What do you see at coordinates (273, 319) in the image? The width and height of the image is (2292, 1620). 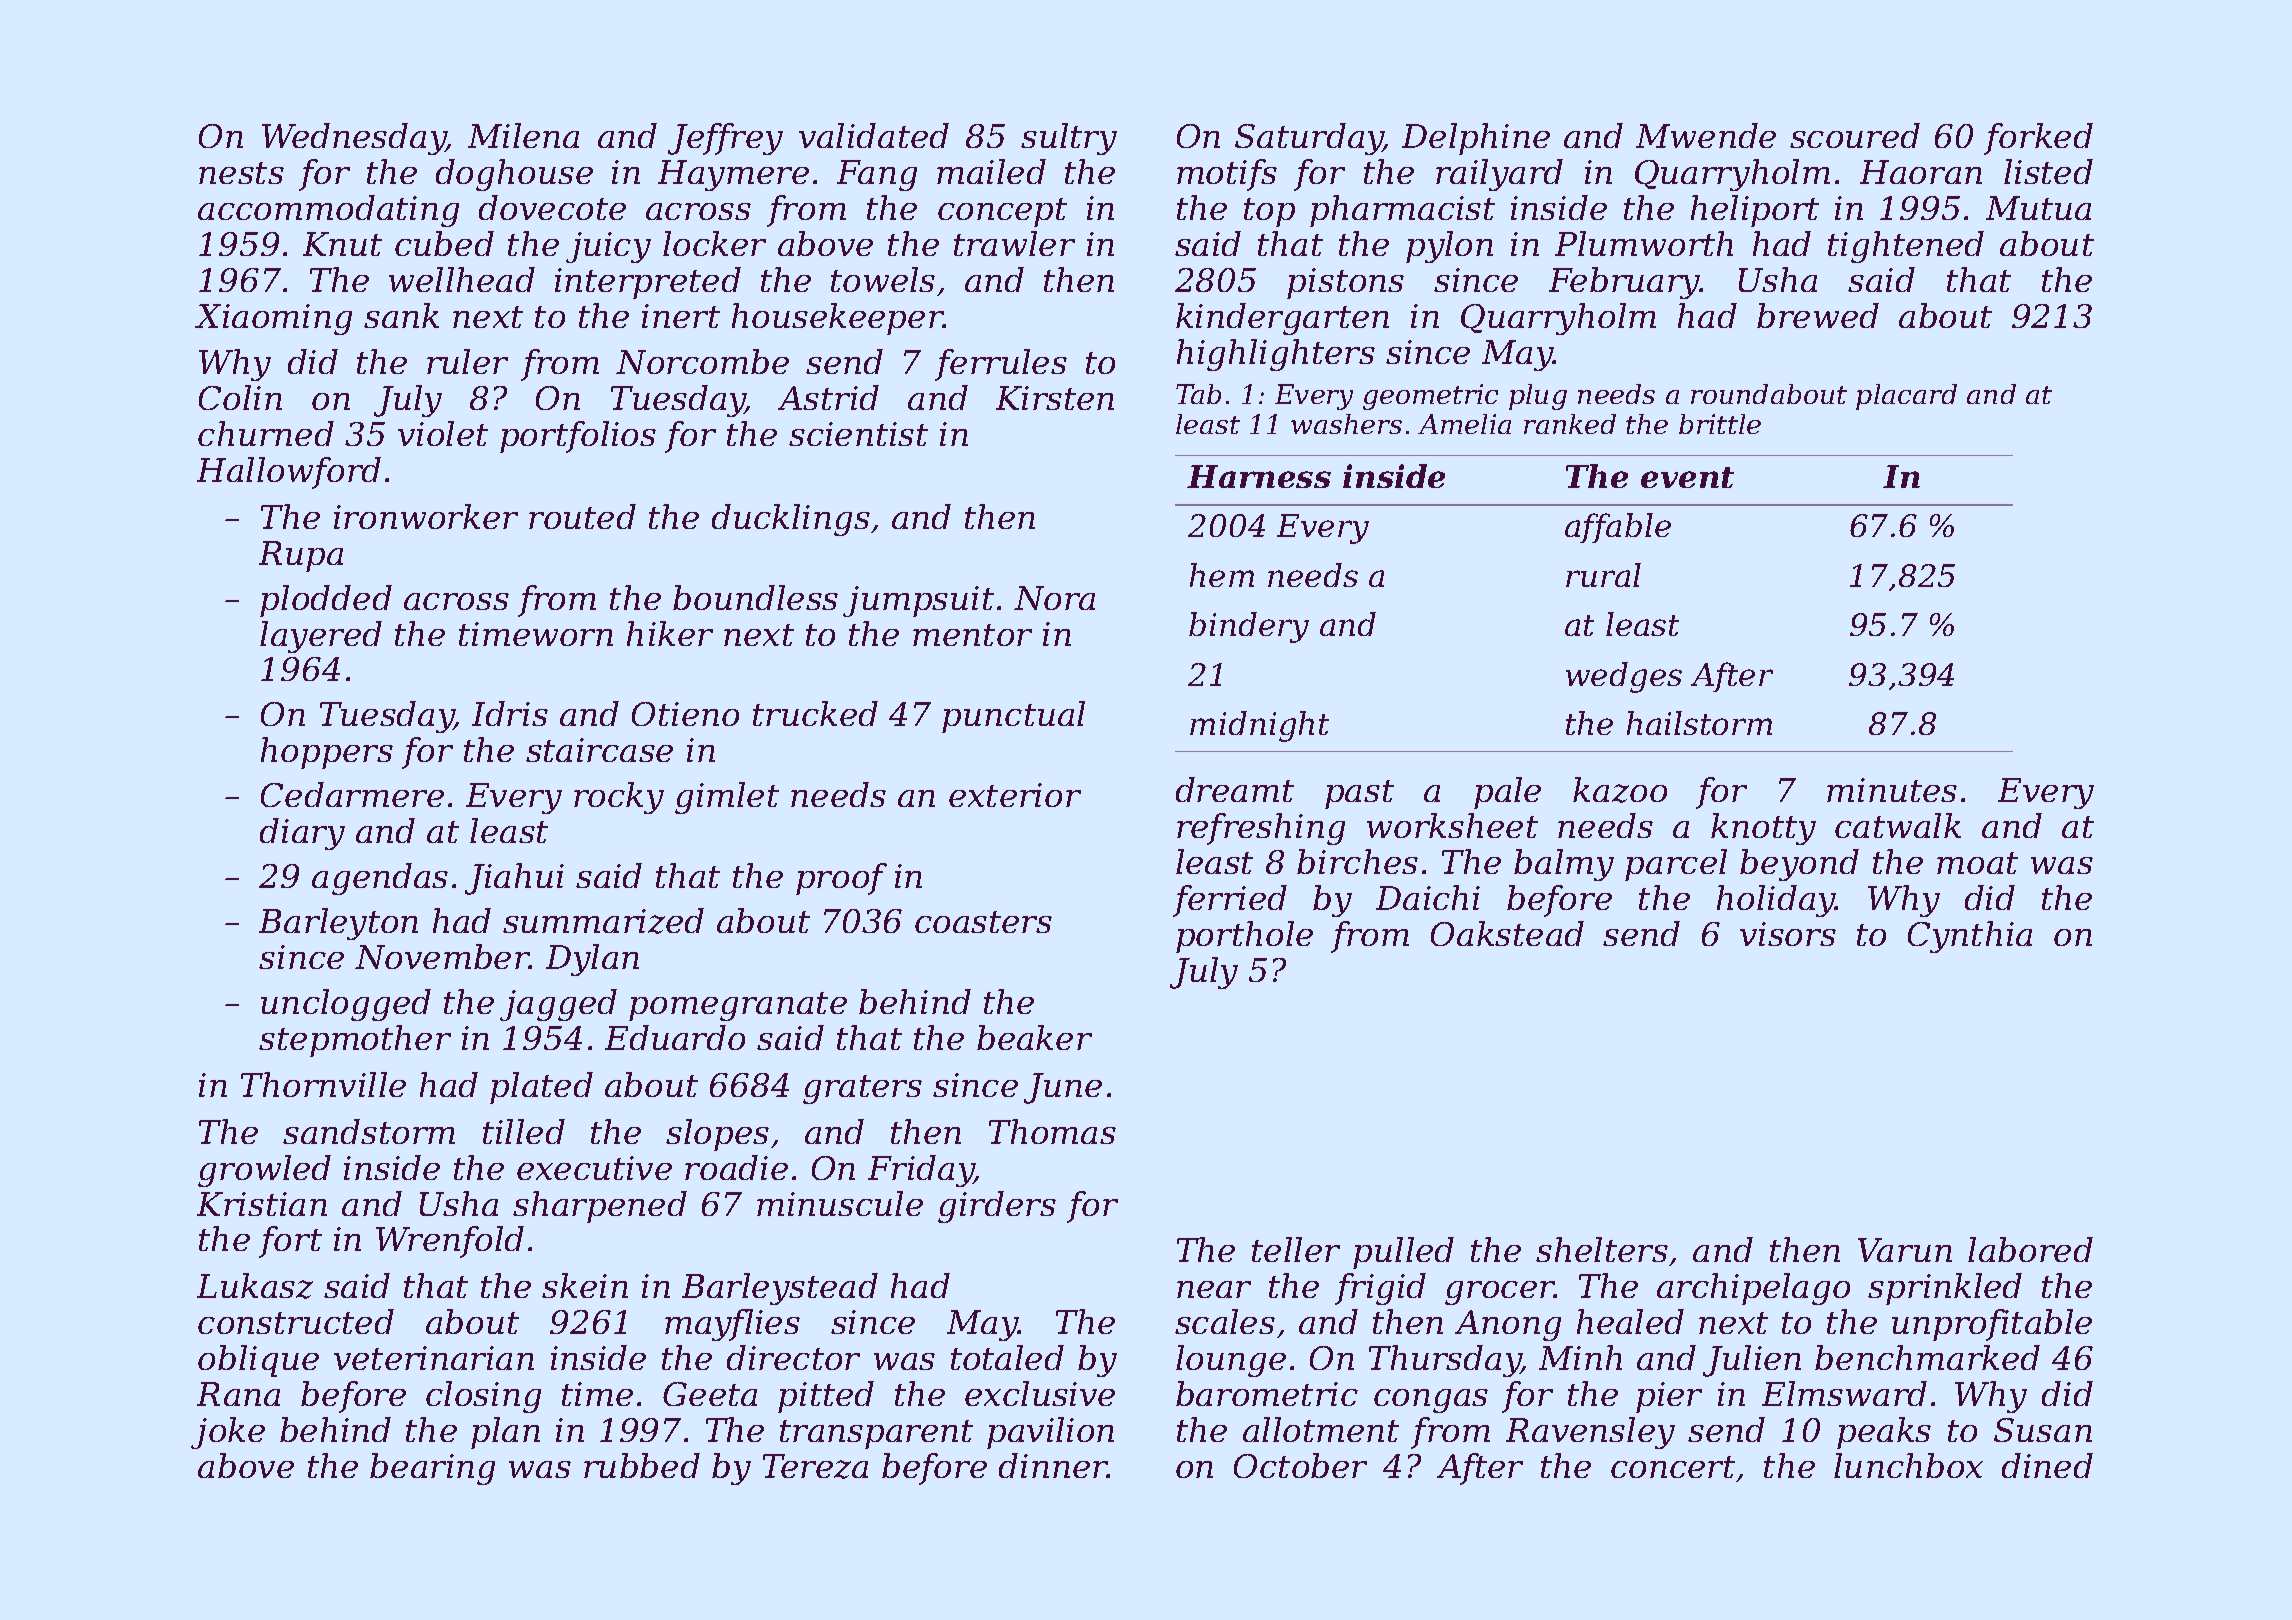 I see `Xiaoming` at bounding box center [273, 319].
